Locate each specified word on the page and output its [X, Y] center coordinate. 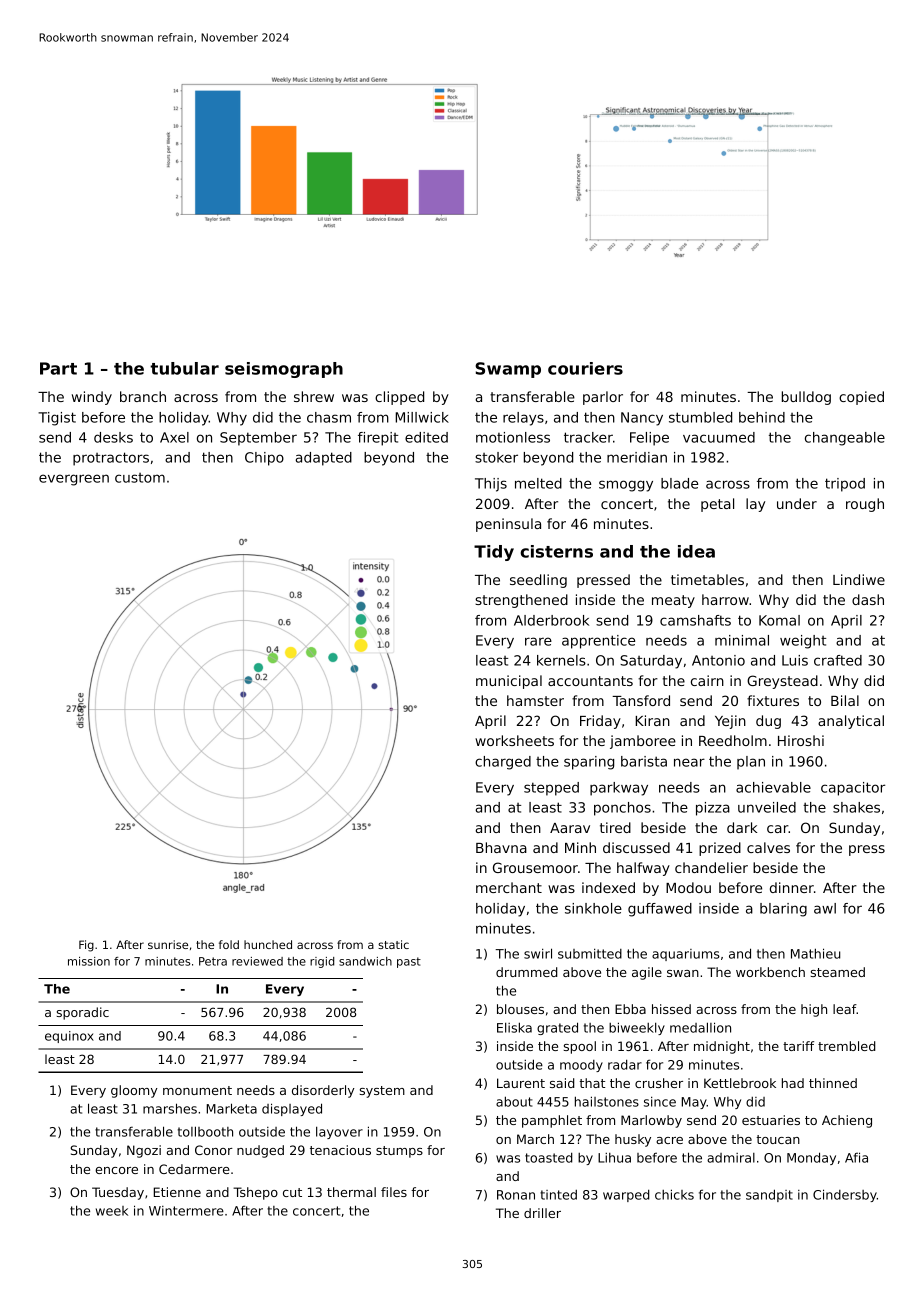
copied [861, 398]
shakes [856, 807]
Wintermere [186, 1211]
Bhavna [501, 847]
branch [143, 396]
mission [89, 961]
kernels [561, 660]
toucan [778, 1139]
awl [825, 908]
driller [542, 1213]
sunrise [168, 944]
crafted [838, 660]
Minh [580, 847]
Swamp [508, 370]
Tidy [494, 553]
